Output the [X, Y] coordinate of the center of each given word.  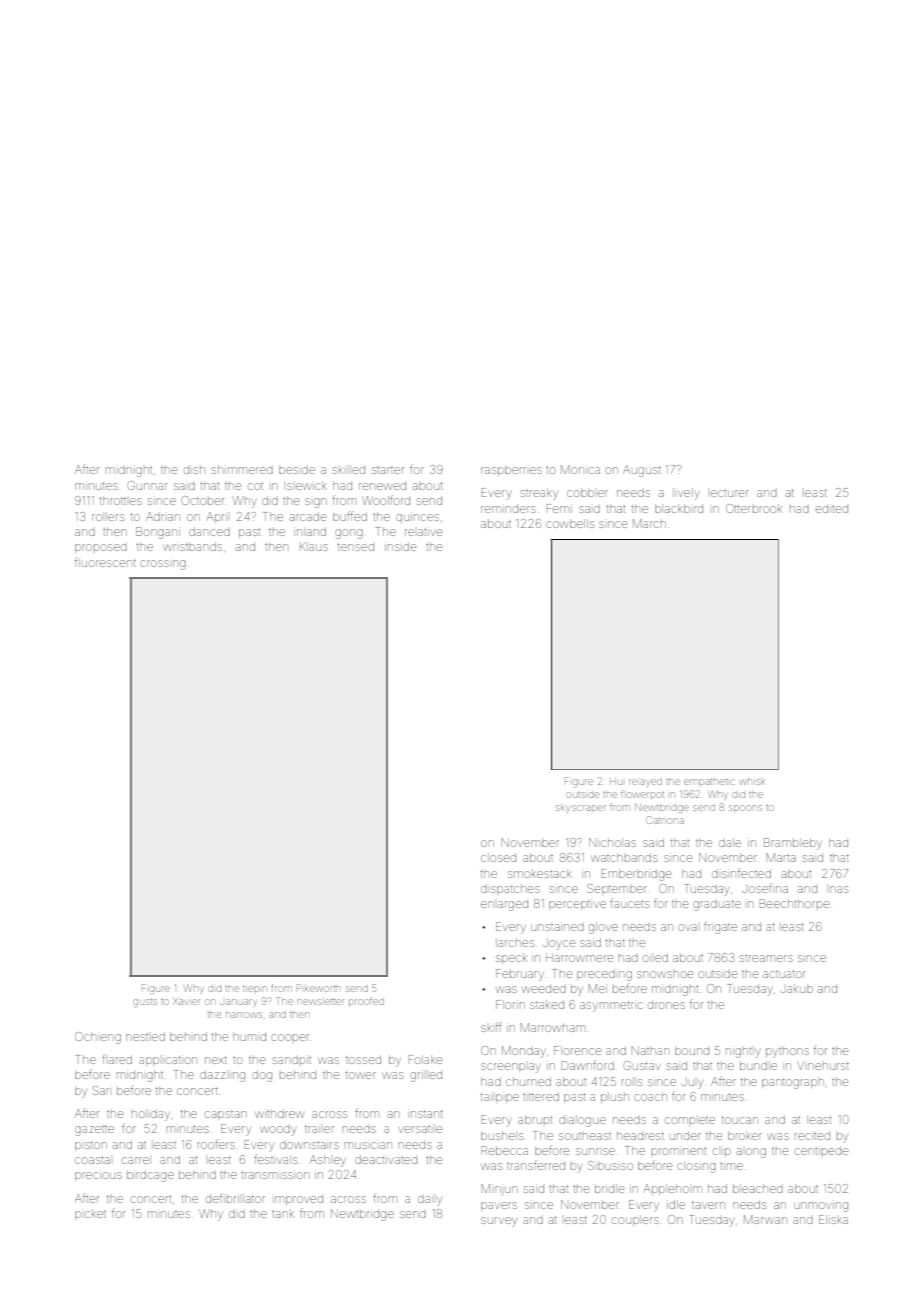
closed [498, 857]
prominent [679, 1151]
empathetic [709, 782]
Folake [425, 1059]
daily [430, 1201]
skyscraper [581, 808]
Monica [580, 469]
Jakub [797, 988]
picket [90, 1214]
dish [194, 469]
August [642, 471]
